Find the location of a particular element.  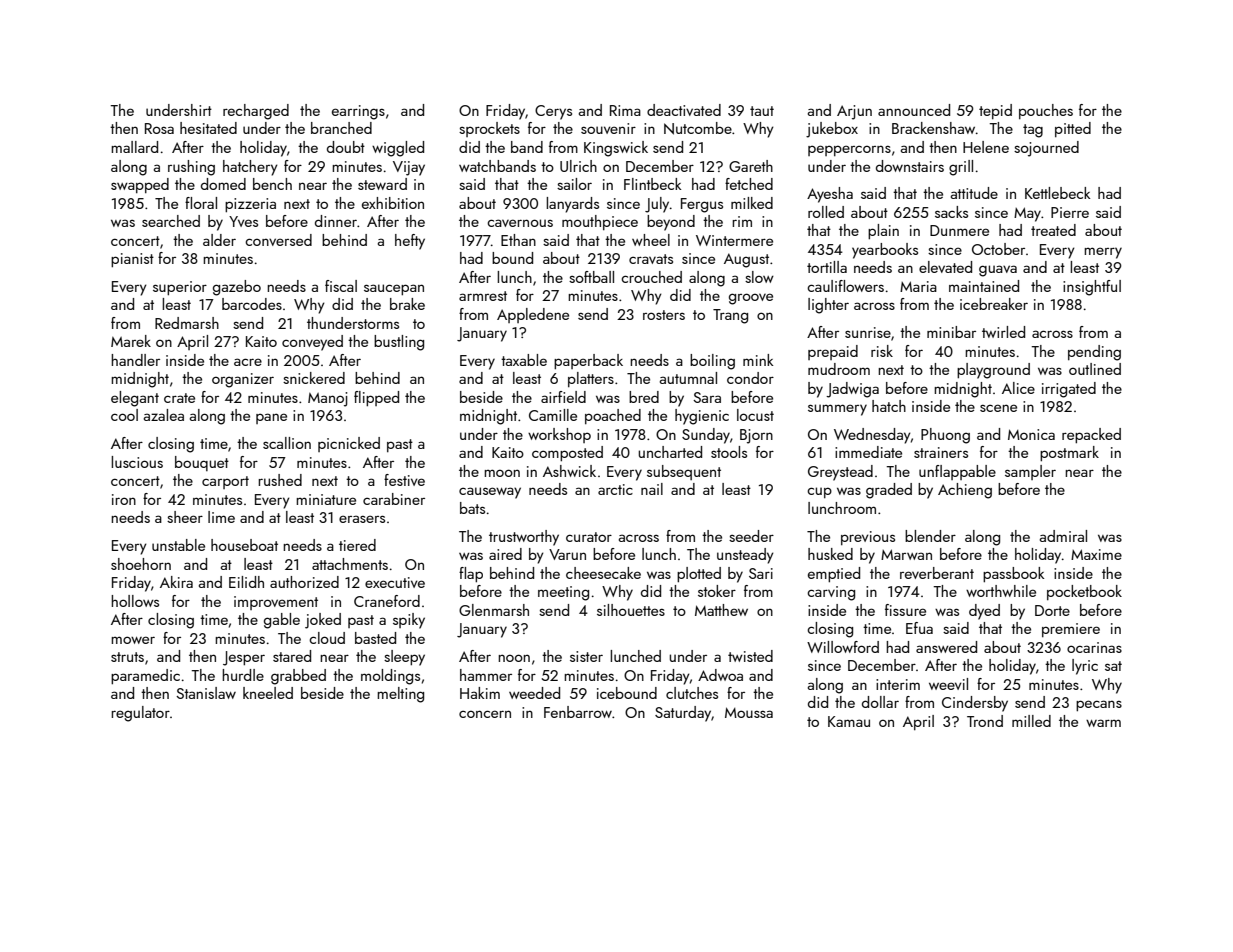

cravats is located at coordinates (651, 259).
